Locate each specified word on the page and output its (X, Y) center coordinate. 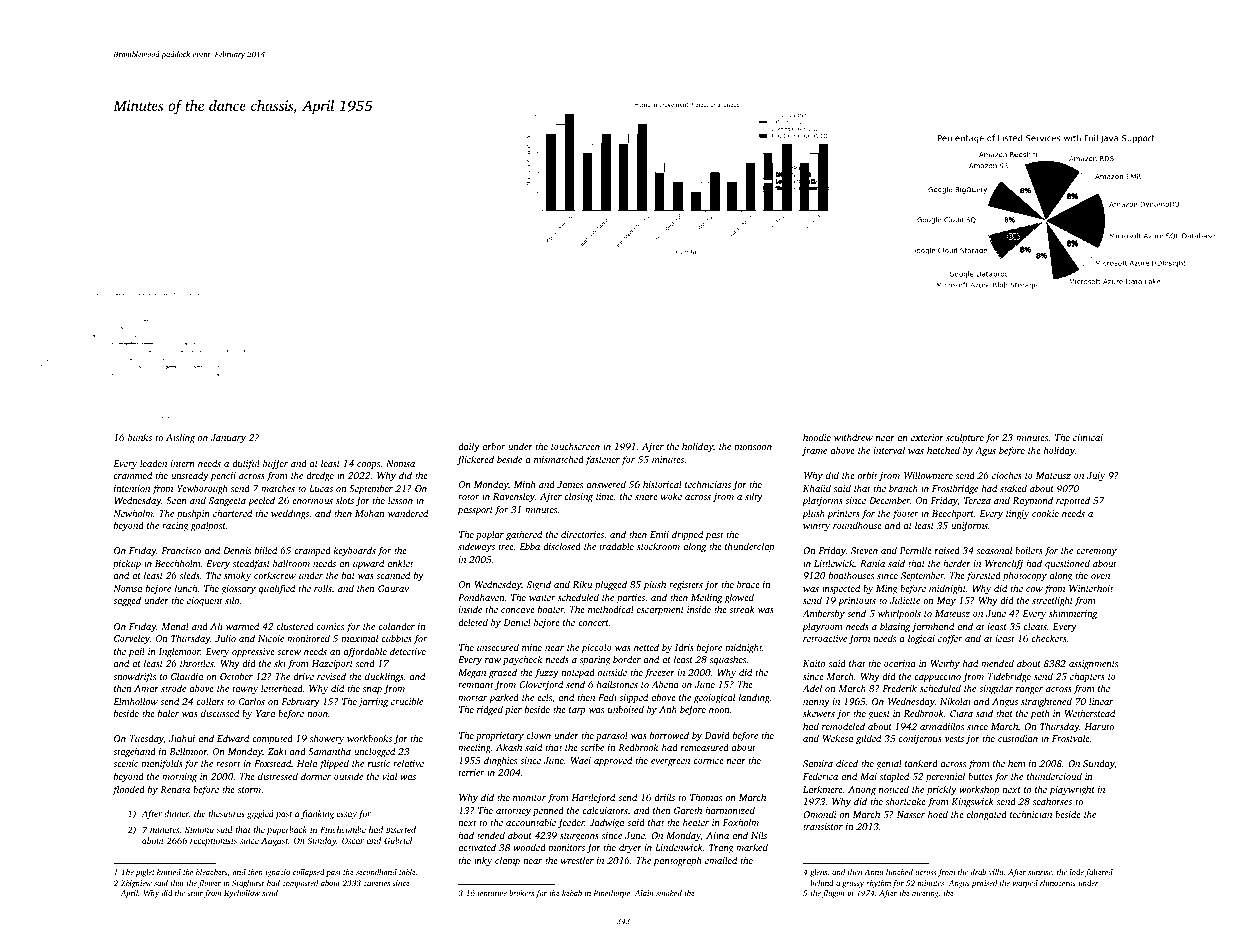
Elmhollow (135, 701)
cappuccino (937, 677)
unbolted (626, 709)
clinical (1088, 437)
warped (1025, 884)
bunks (140, 437)
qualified (277, 589)
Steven (864, 550)
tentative (492, 893)
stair (195, 893)
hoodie (817, 437)
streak (742, 609)
